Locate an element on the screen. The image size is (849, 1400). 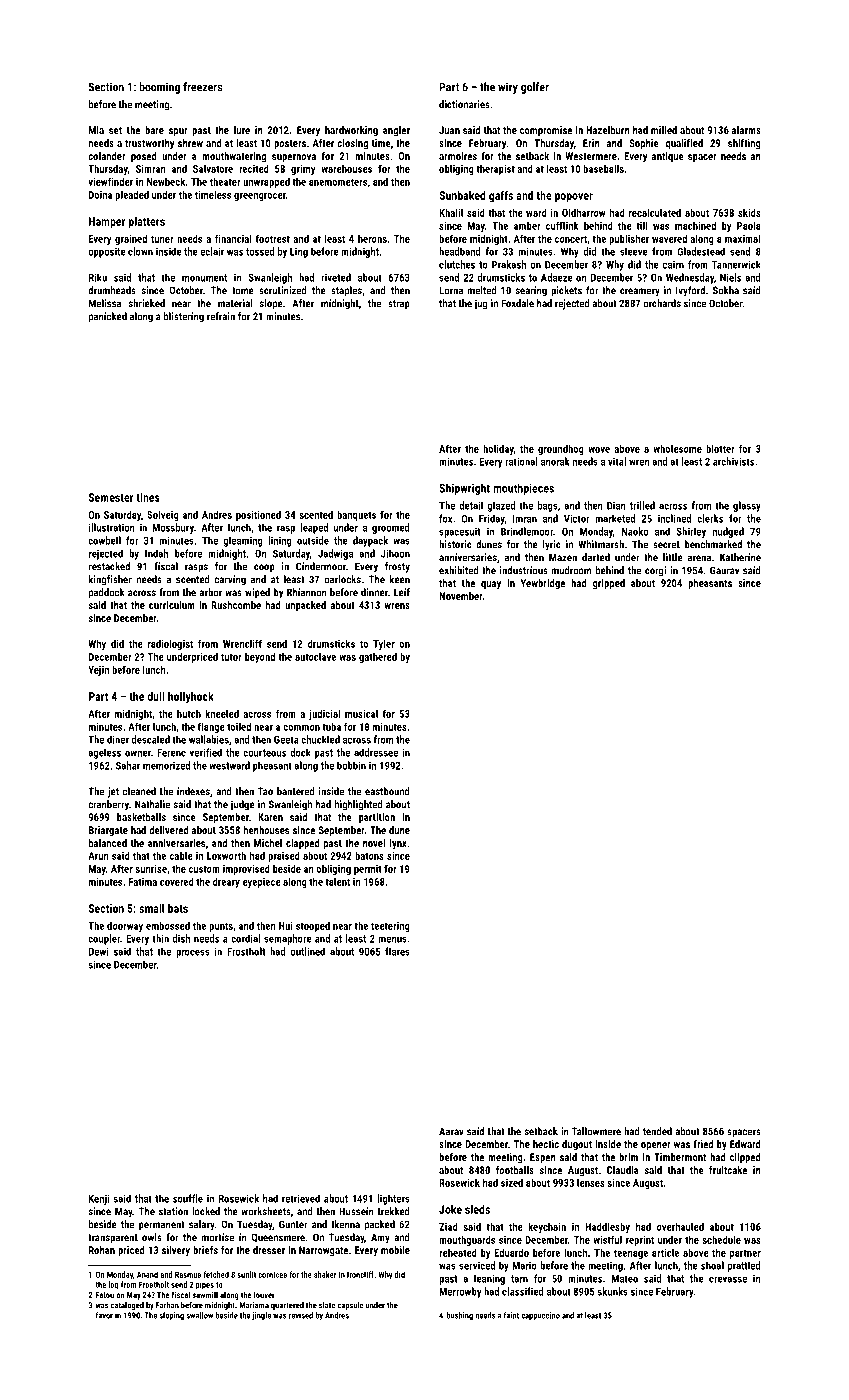
positioned is located at coordinates (258, 515).
